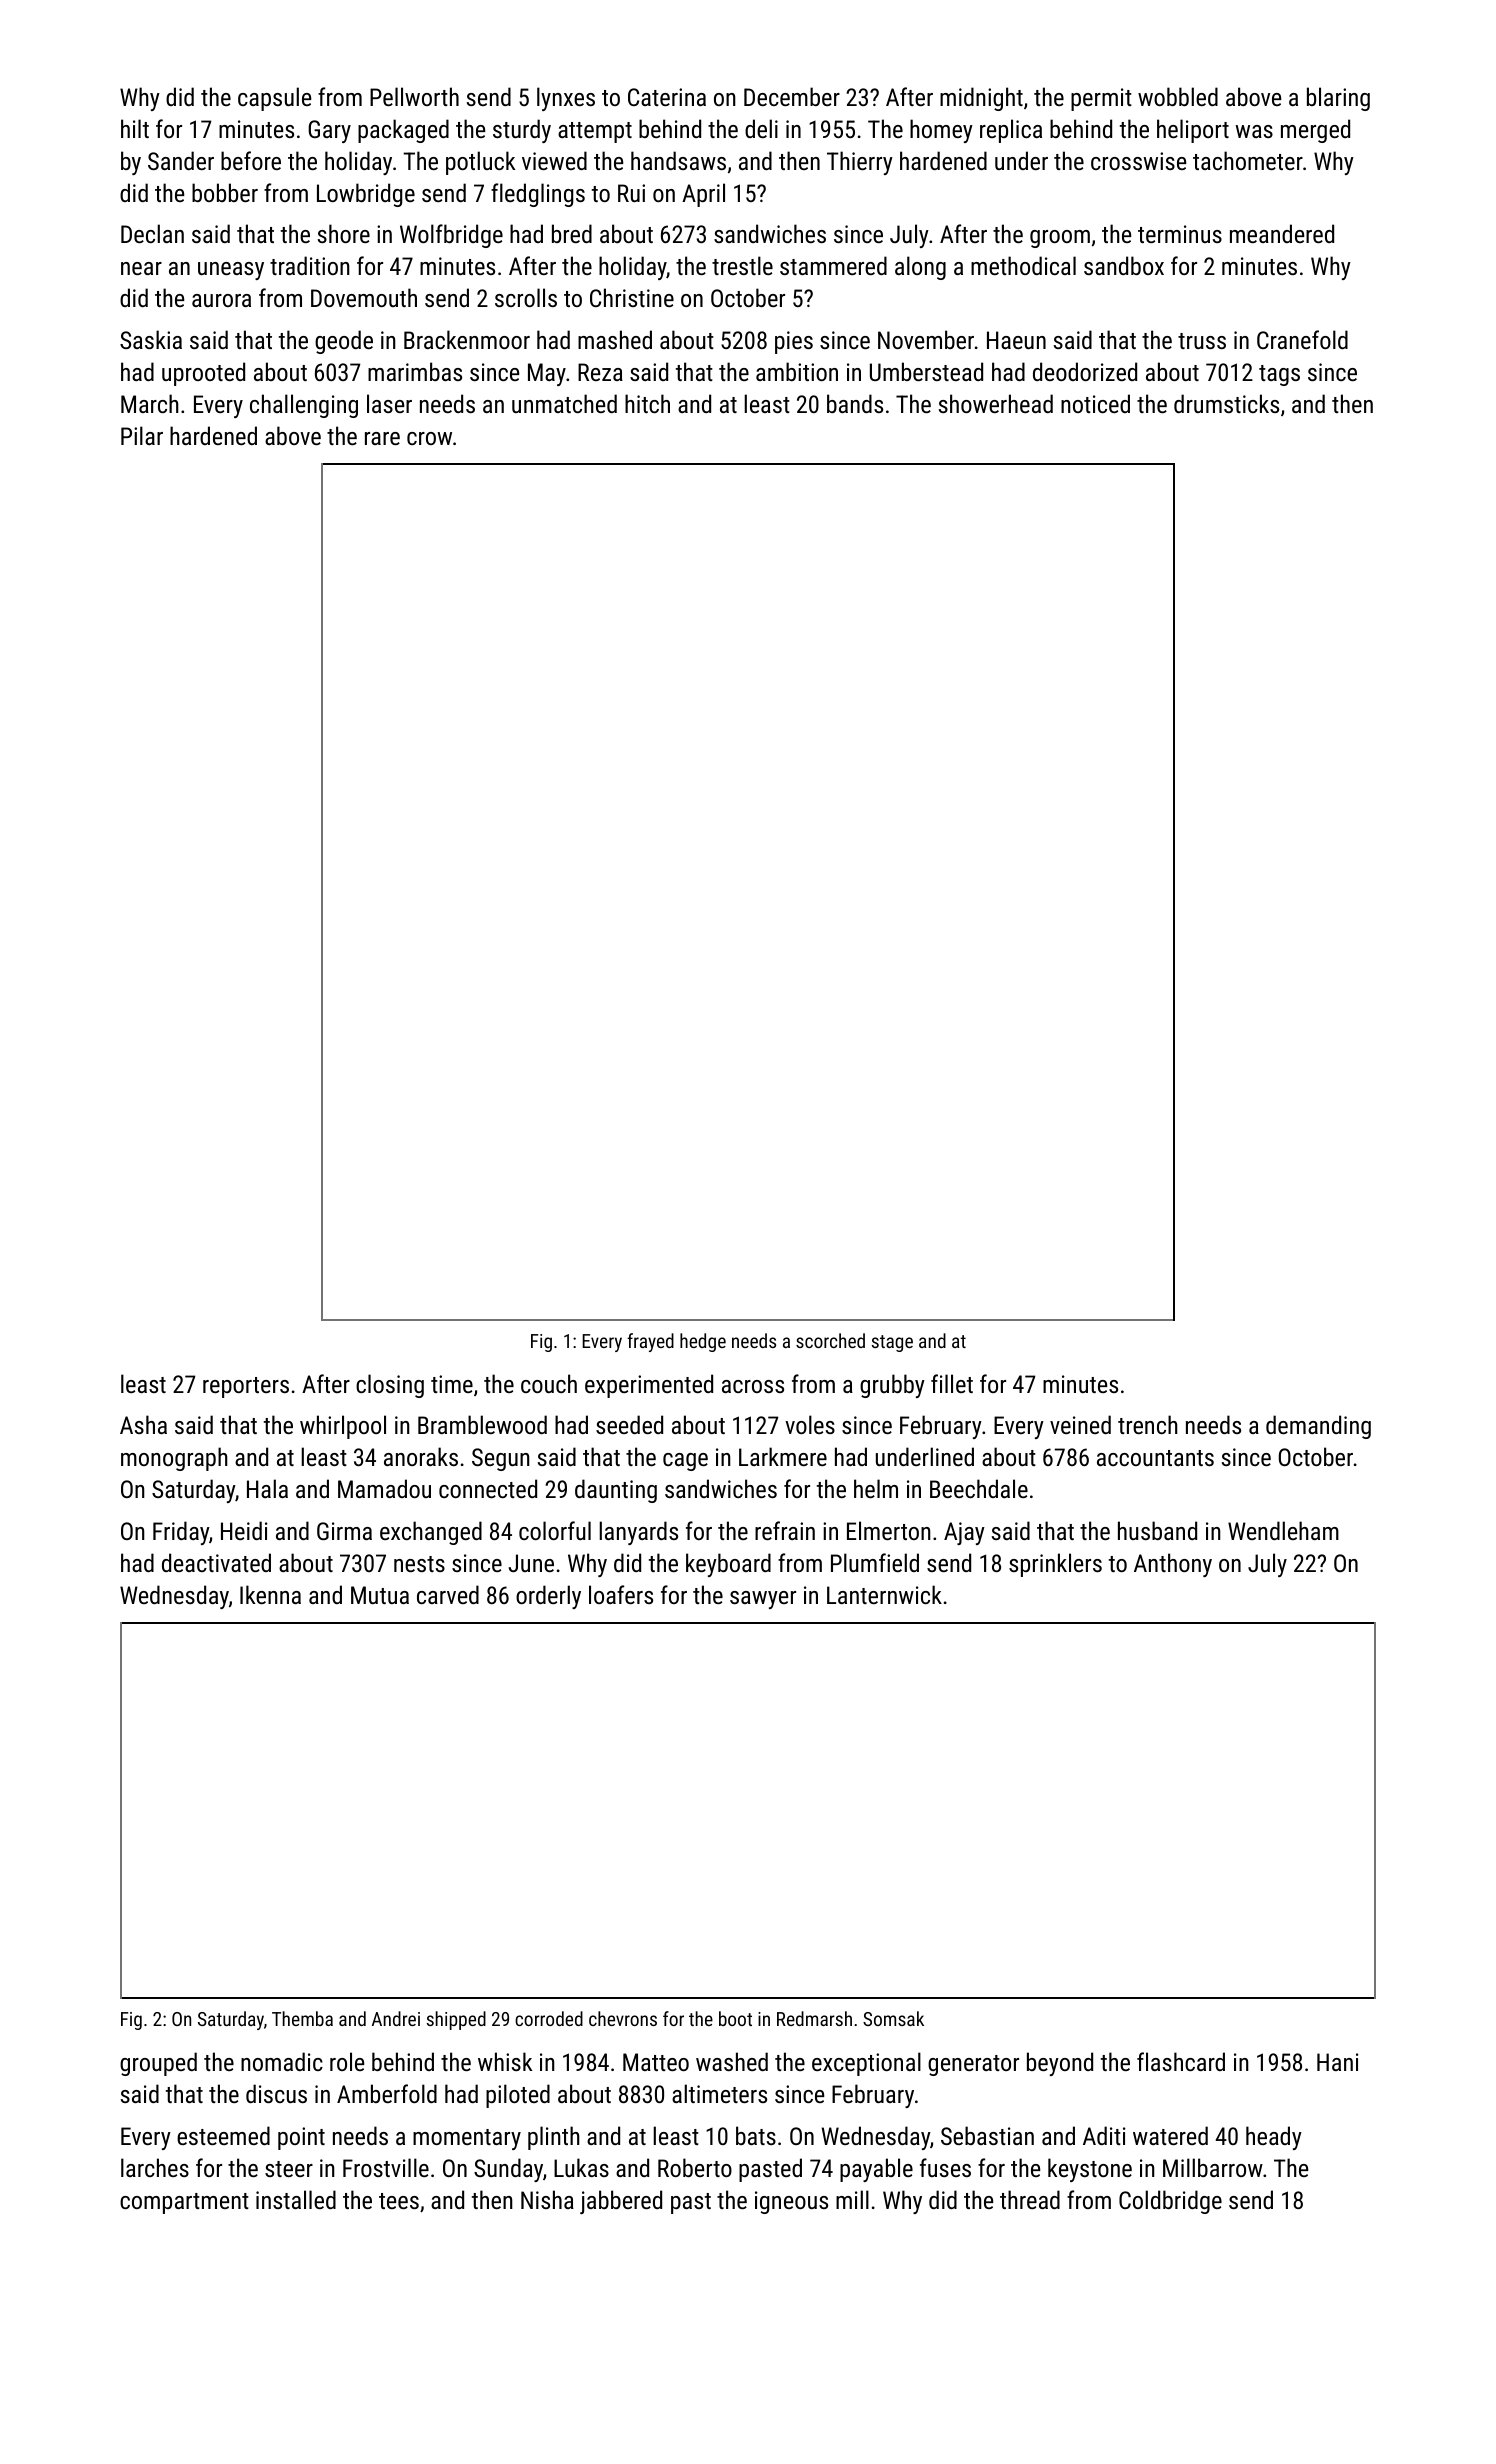 The image size is (1496, 2464). What do you see at coordinates (1274, 2138) in the image?
I see `heady` at bounding box center [1274, 2138].
